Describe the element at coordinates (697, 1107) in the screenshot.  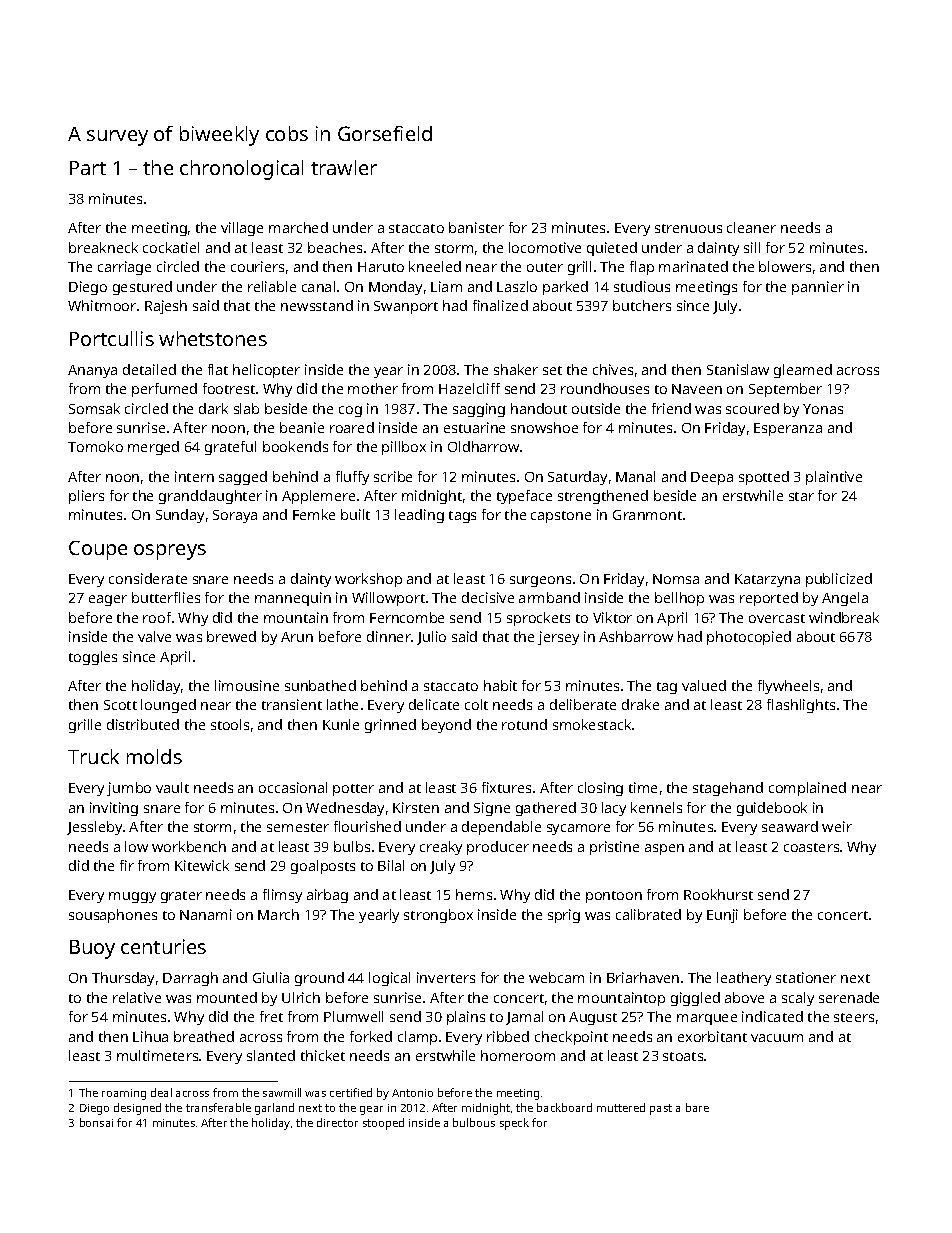
I see `bare` at that location.
